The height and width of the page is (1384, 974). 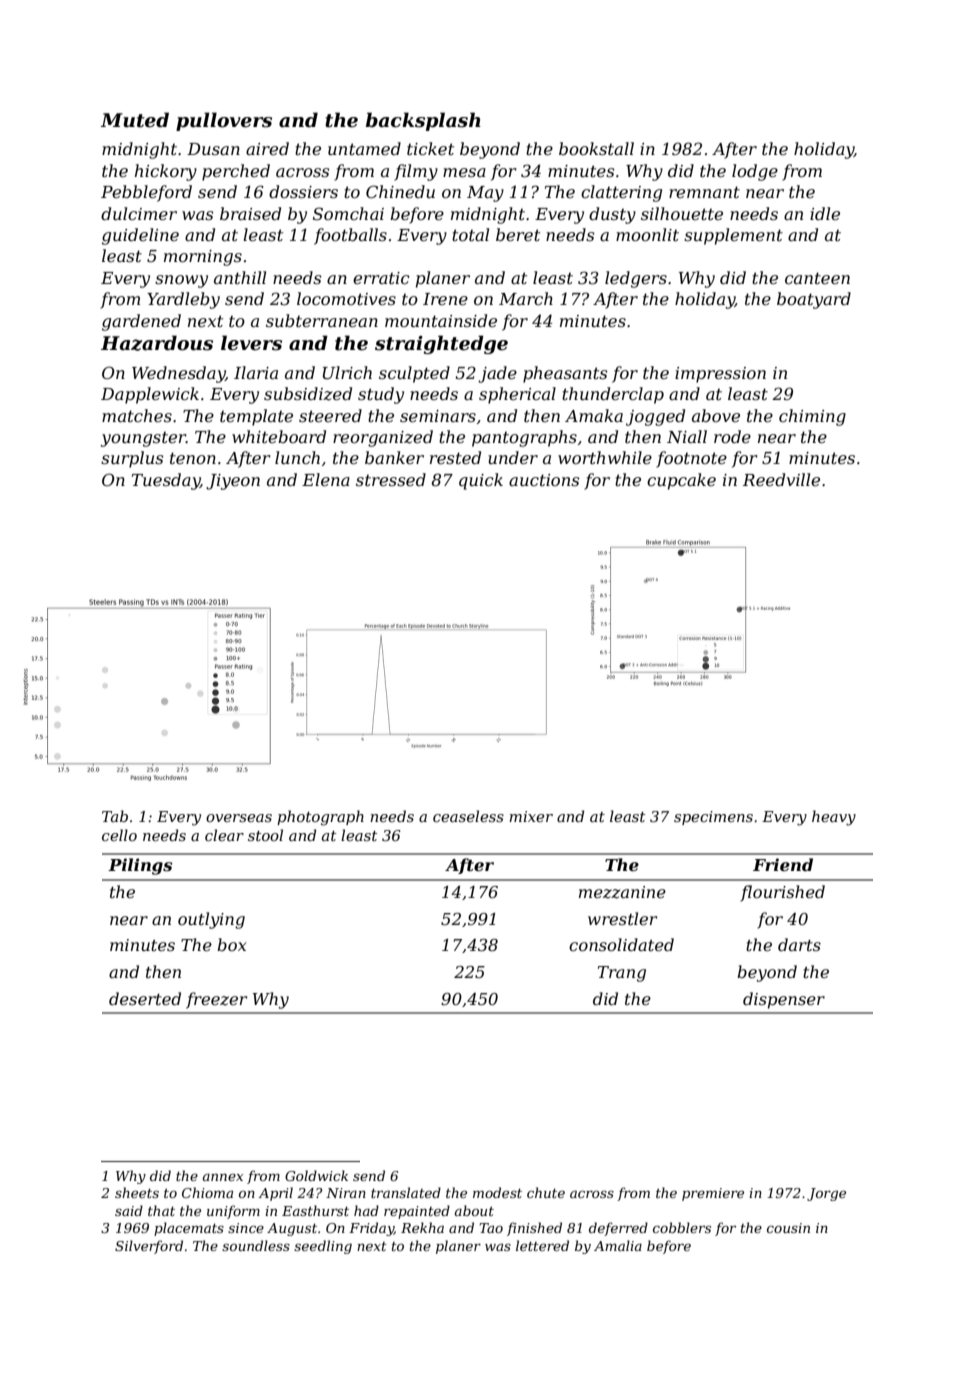 I want to click on mixer, so click(x=531, y=816).
